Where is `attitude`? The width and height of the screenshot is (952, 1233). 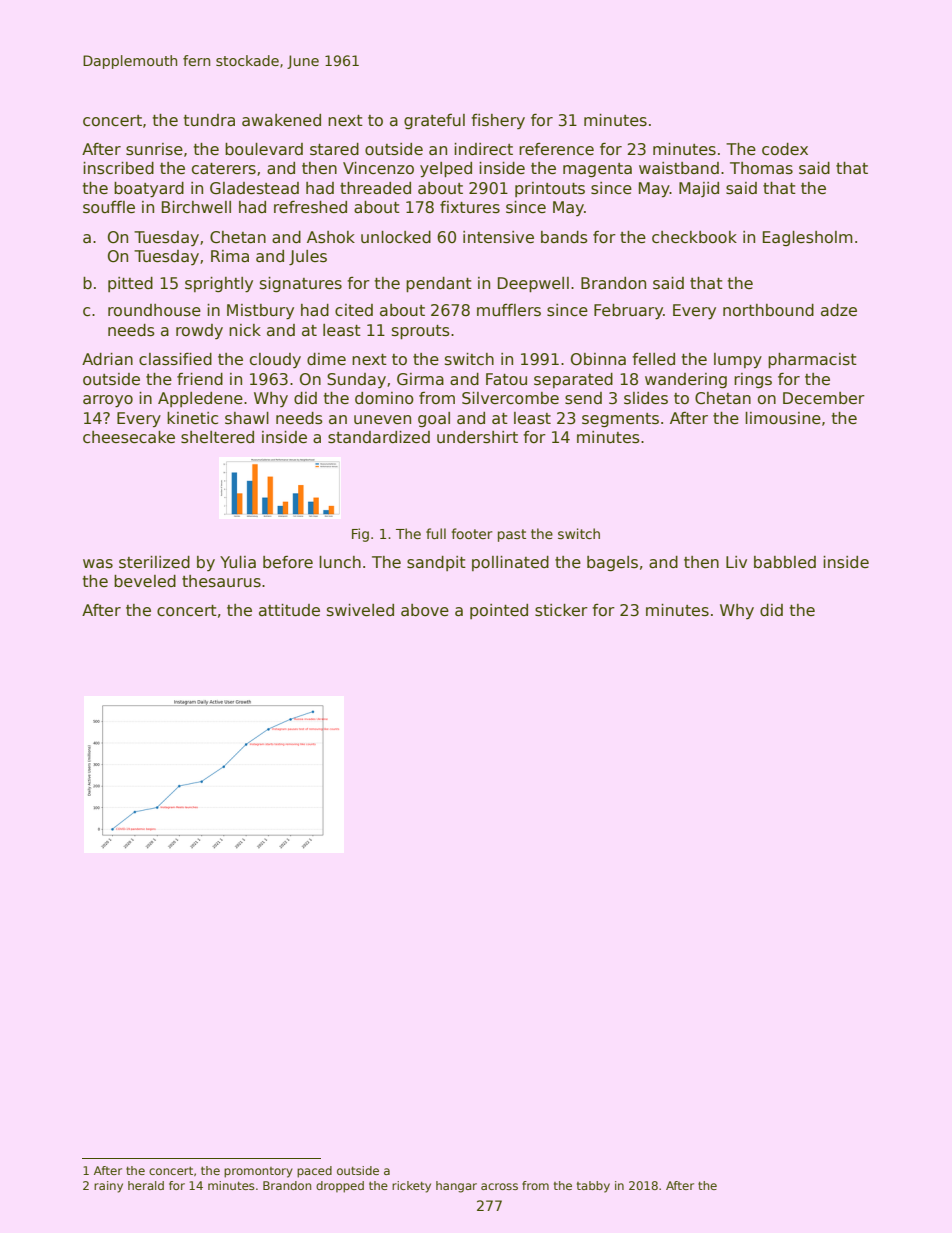 attitude is located at coordinates (289, 610).
